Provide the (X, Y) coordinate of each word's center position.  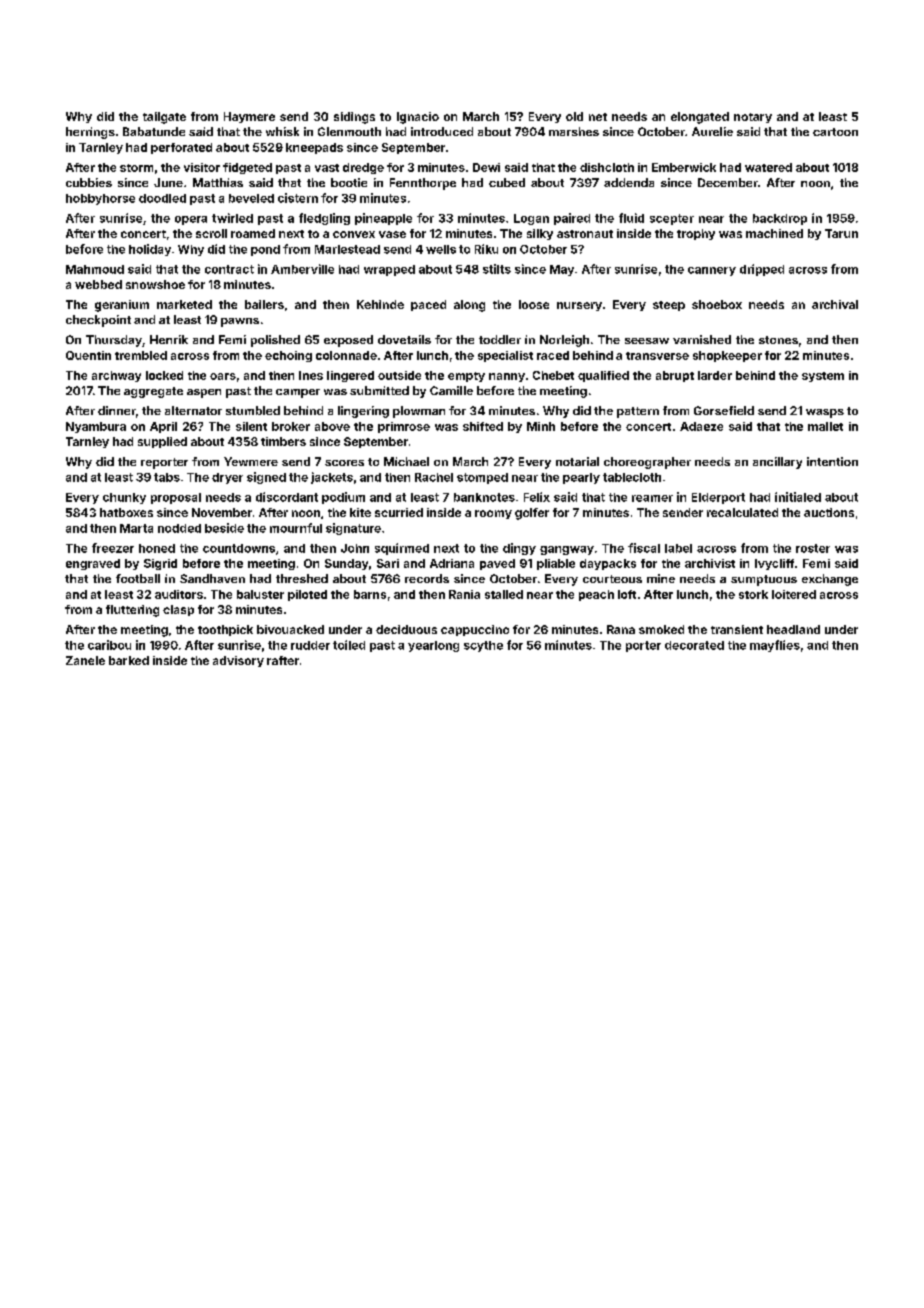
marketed (184, 304)
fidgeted (247, 168)
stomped (482, 478)
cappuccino (475, 630)
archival (835, 304)
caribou (109, 645)
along (469, 306)
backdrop (780, 219)
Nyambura (96, 427)
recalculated (742, 512)
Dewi (486, 167)
